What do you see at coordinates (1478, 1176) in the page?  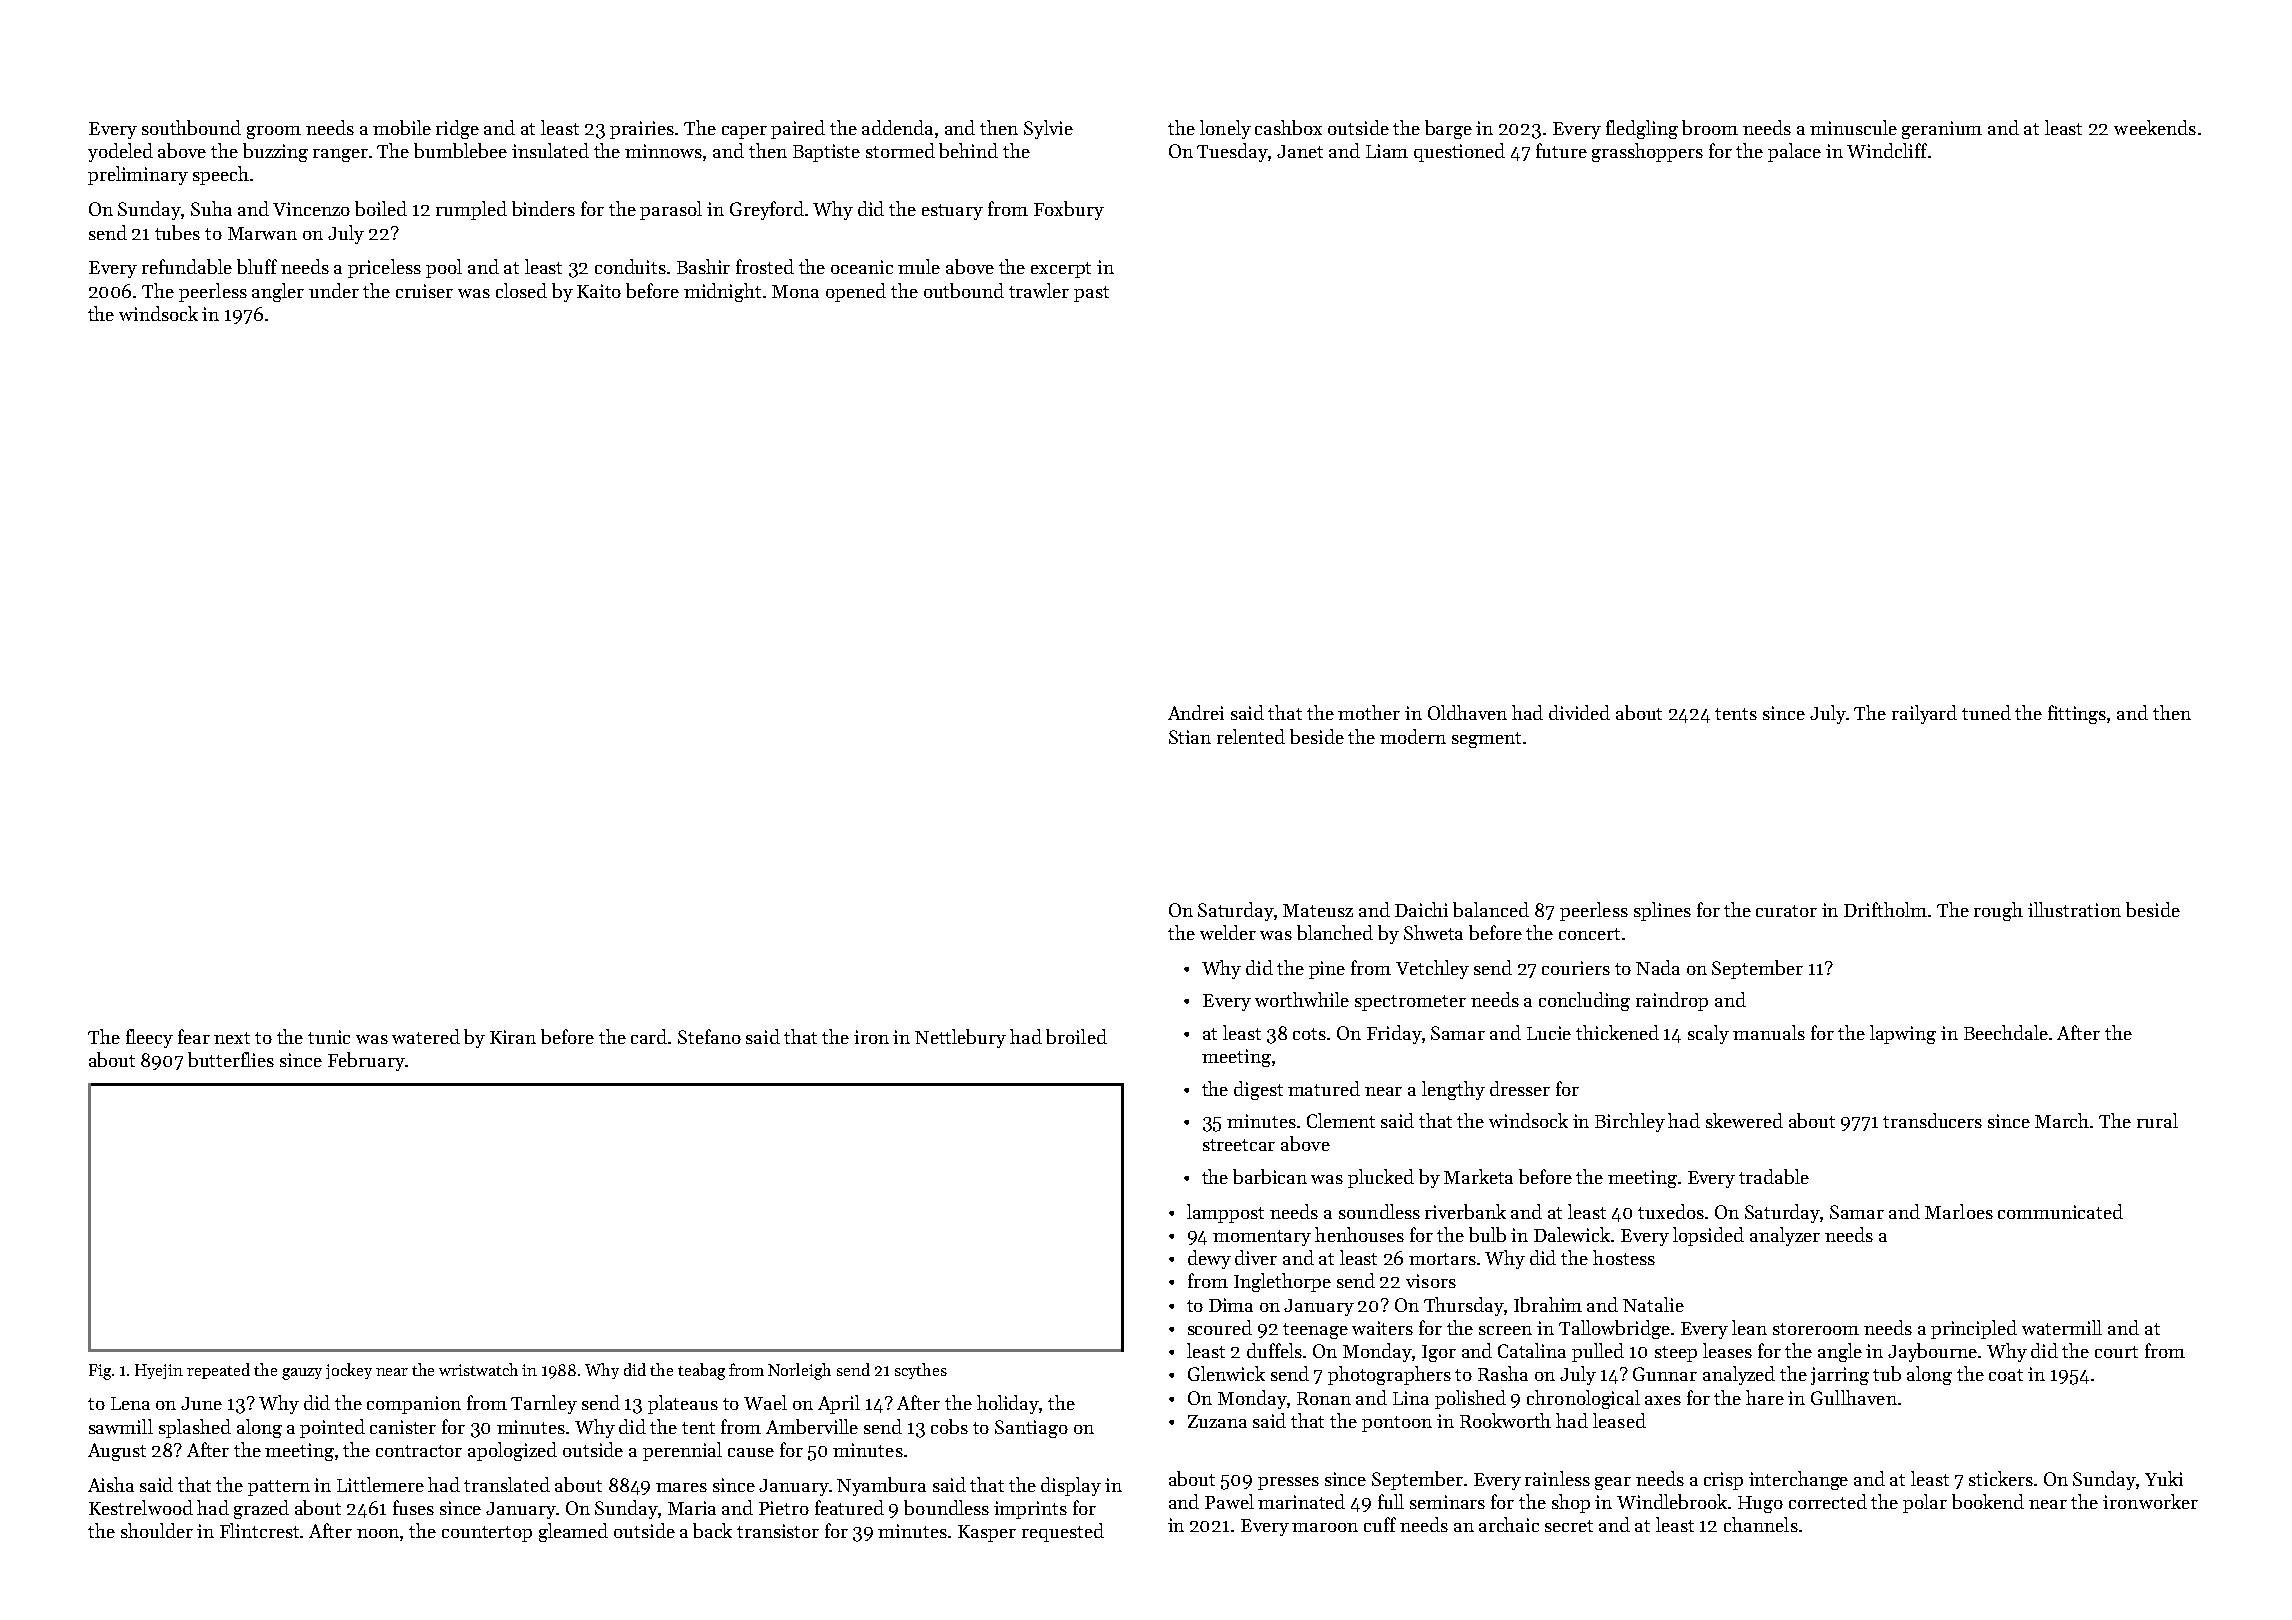 I see `Marketa` at bounding box center [1478, 1176].
